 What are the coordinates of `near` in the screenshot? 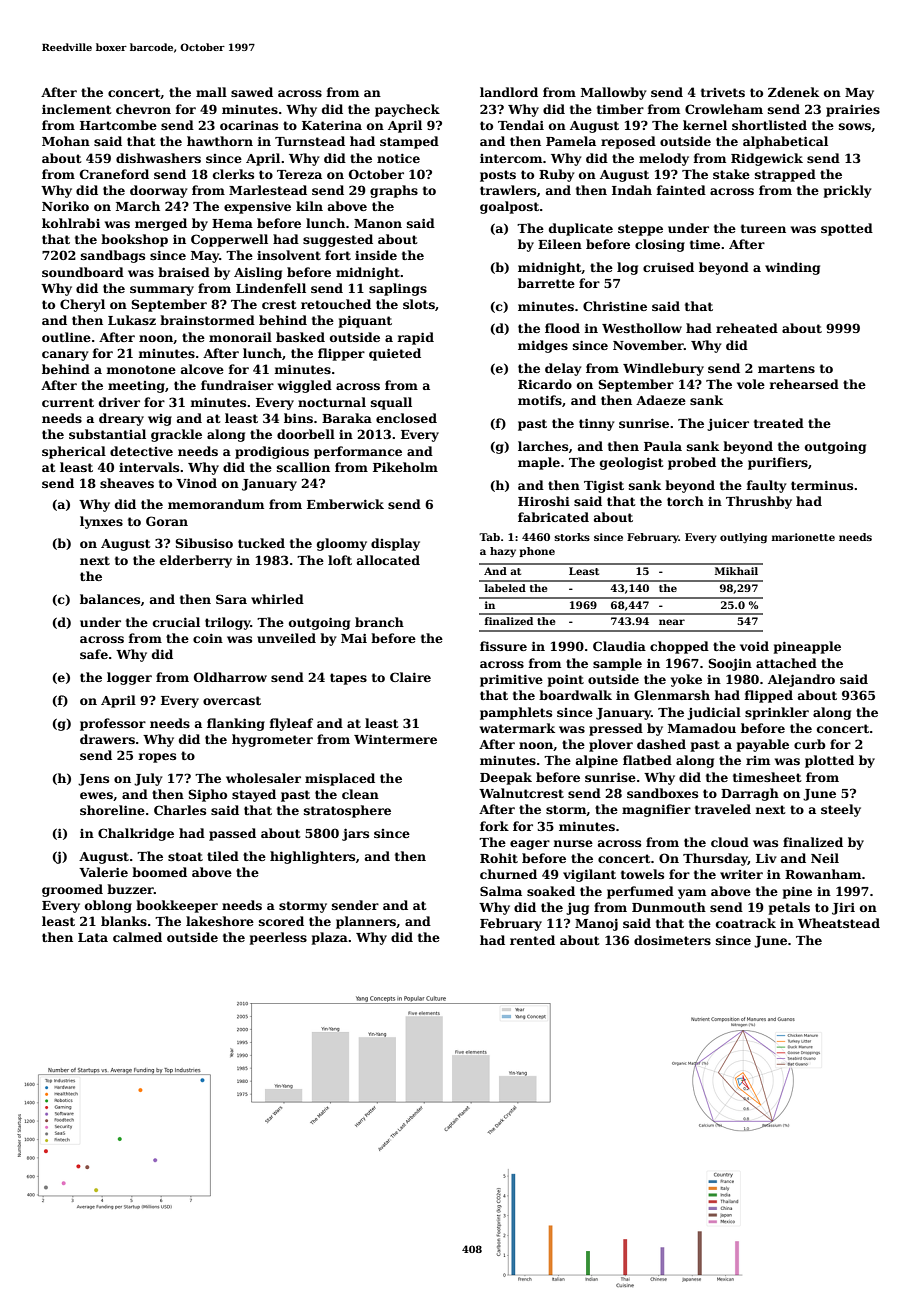 It's located at (672, 622).
